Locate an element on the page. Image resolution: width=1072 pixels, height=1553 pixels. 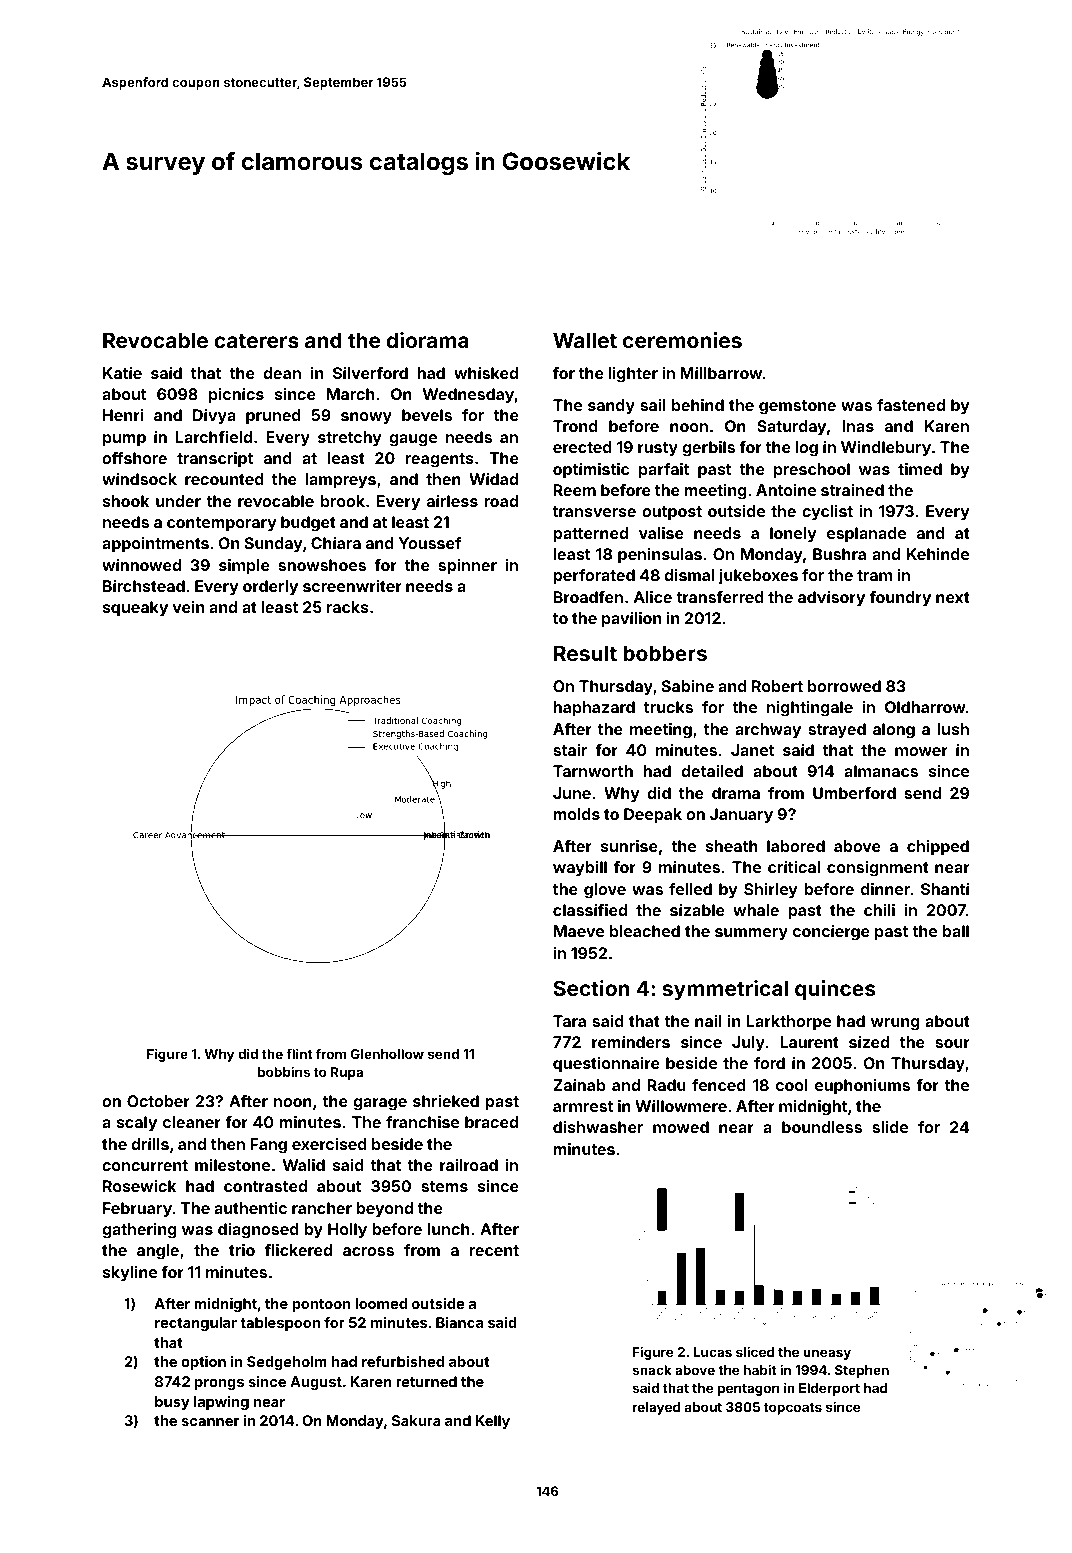
franchise is located at coordinates (422, 1122).
